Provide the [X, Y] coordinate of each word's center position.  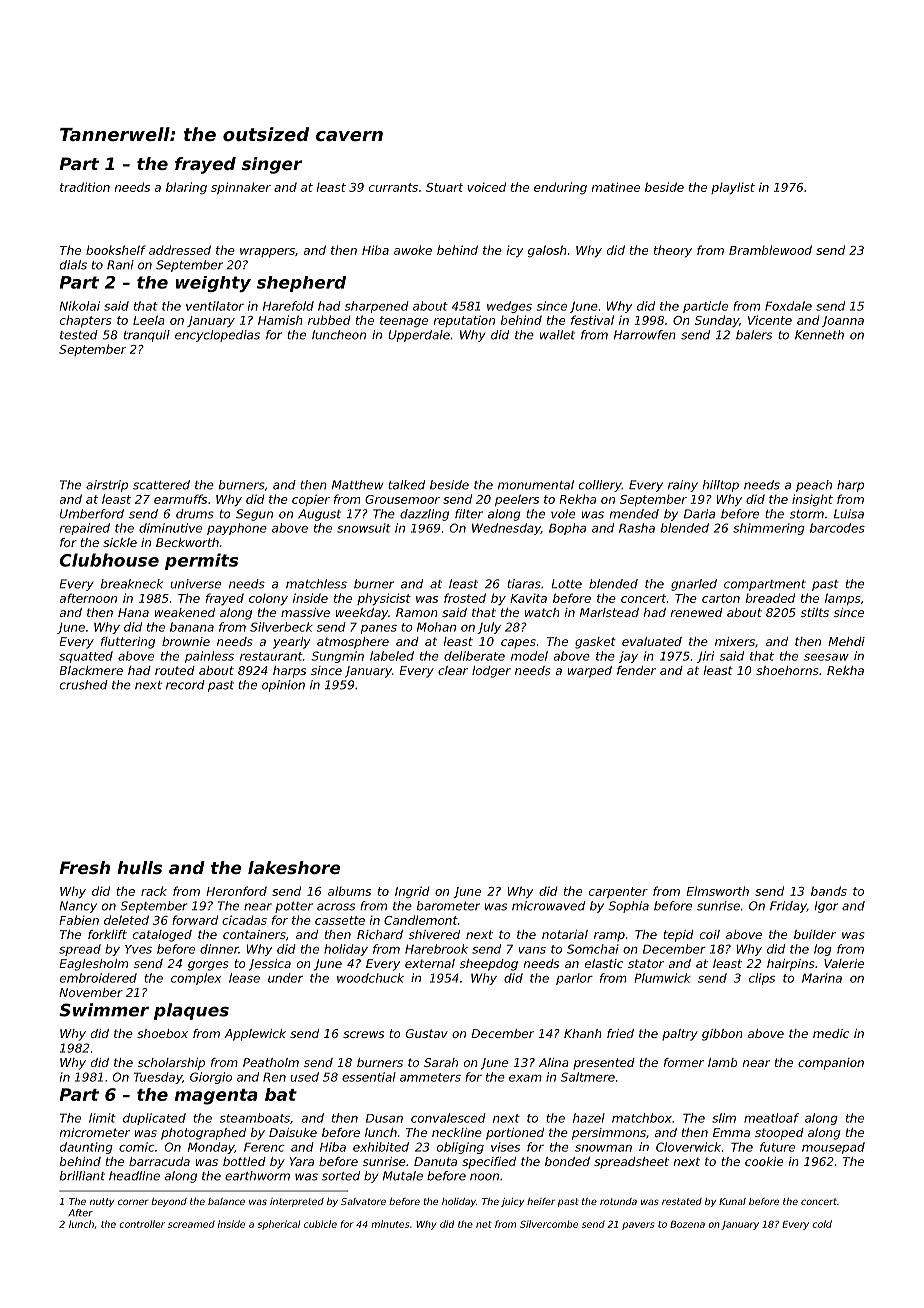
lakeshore [294, 867]
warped [590, 672]
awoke [413, 250]
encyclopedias [217, 336]
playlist [733, 188]
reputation [464, 321]
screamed [191, 1224]
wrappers [267, 252]
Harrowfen [645, 335]
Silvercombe [549, 1224]
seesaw [826, 657]
